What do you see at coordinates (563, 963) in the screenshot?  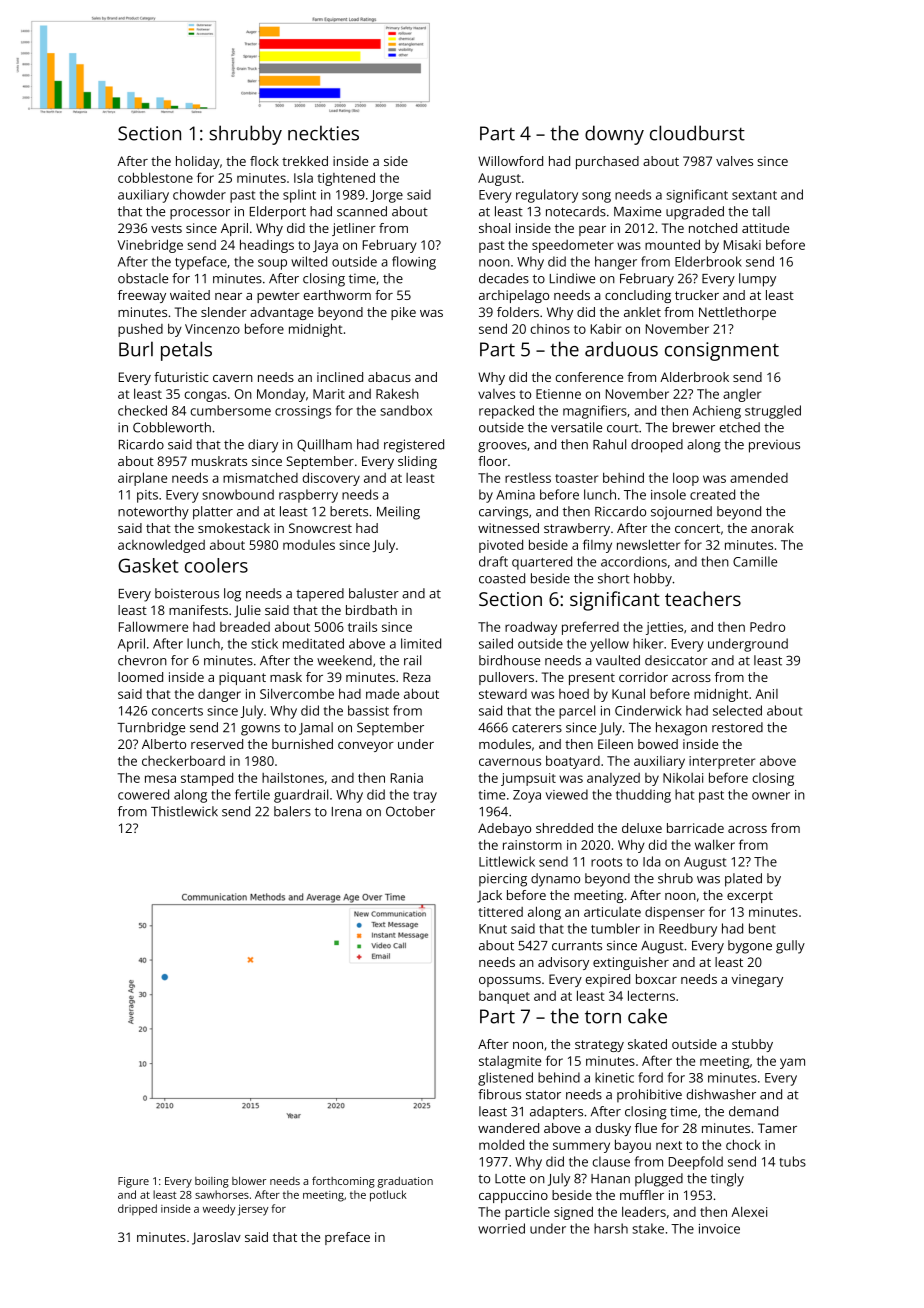 I see `advisory` at bounding box center [563, 963].
